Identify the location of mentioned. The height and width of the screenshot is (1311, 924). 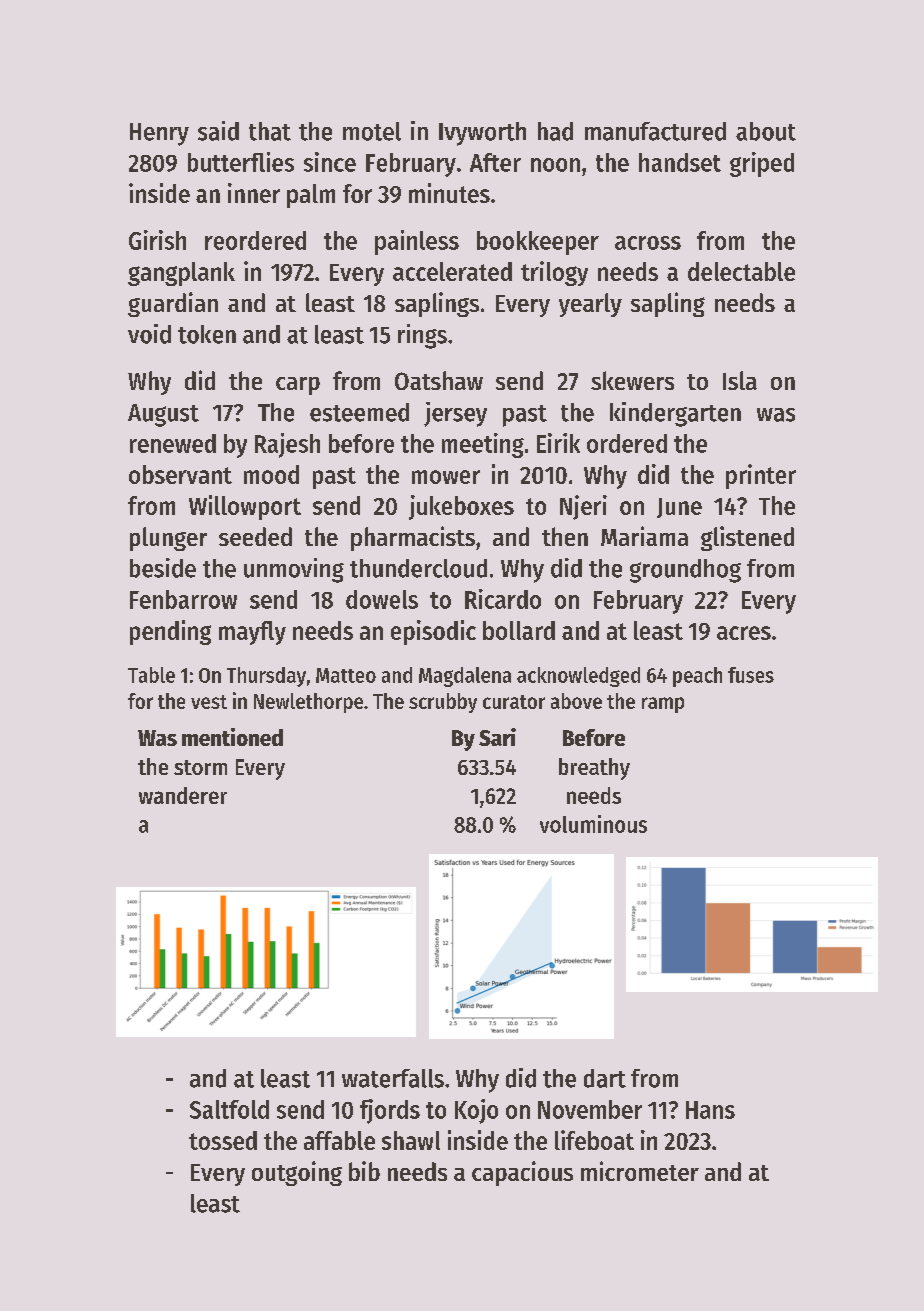
(232, 737).
